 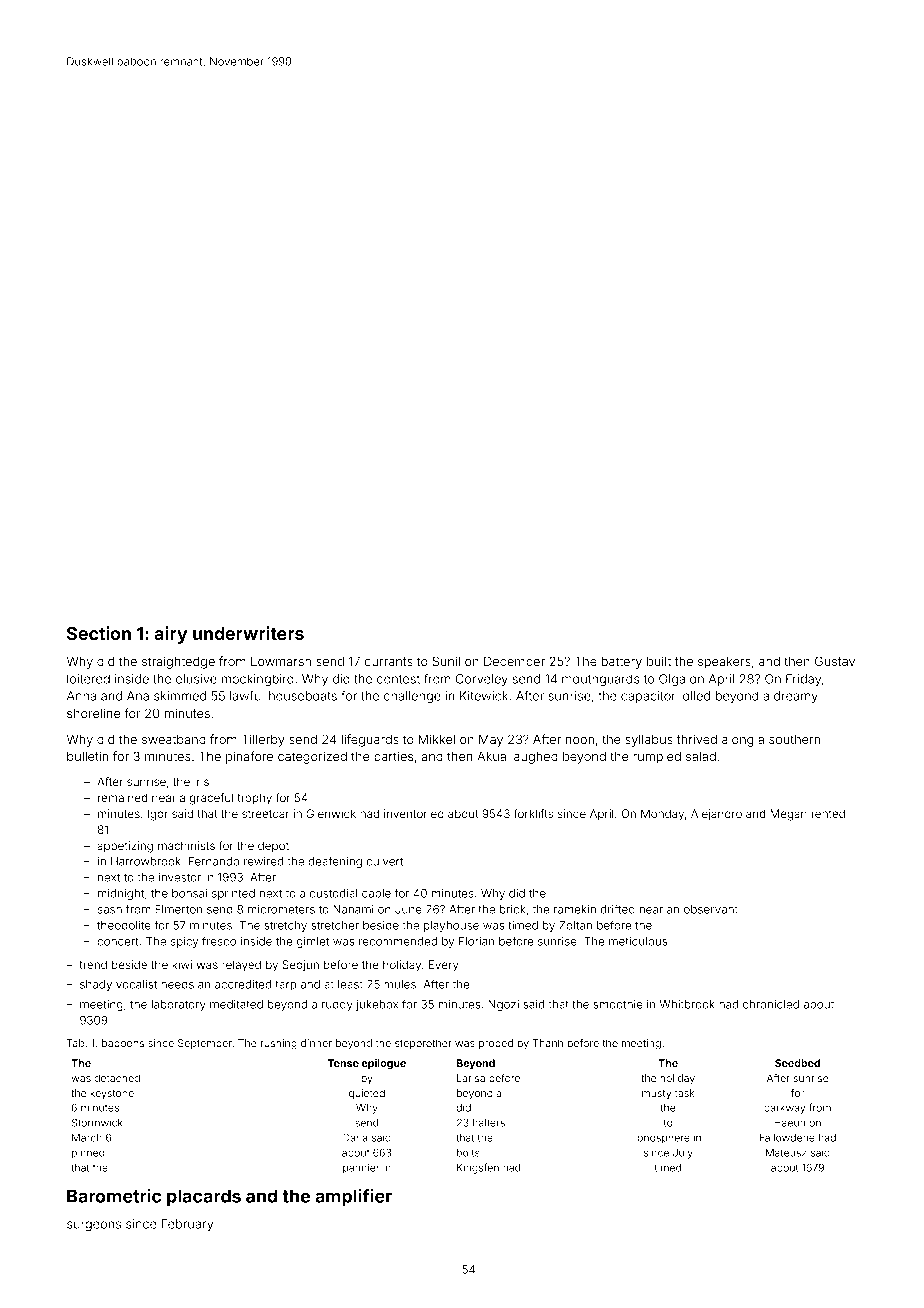 What do you see at coordinates (788, 815) in the image?
I see `Megan` at bounding box center [788, 815].
